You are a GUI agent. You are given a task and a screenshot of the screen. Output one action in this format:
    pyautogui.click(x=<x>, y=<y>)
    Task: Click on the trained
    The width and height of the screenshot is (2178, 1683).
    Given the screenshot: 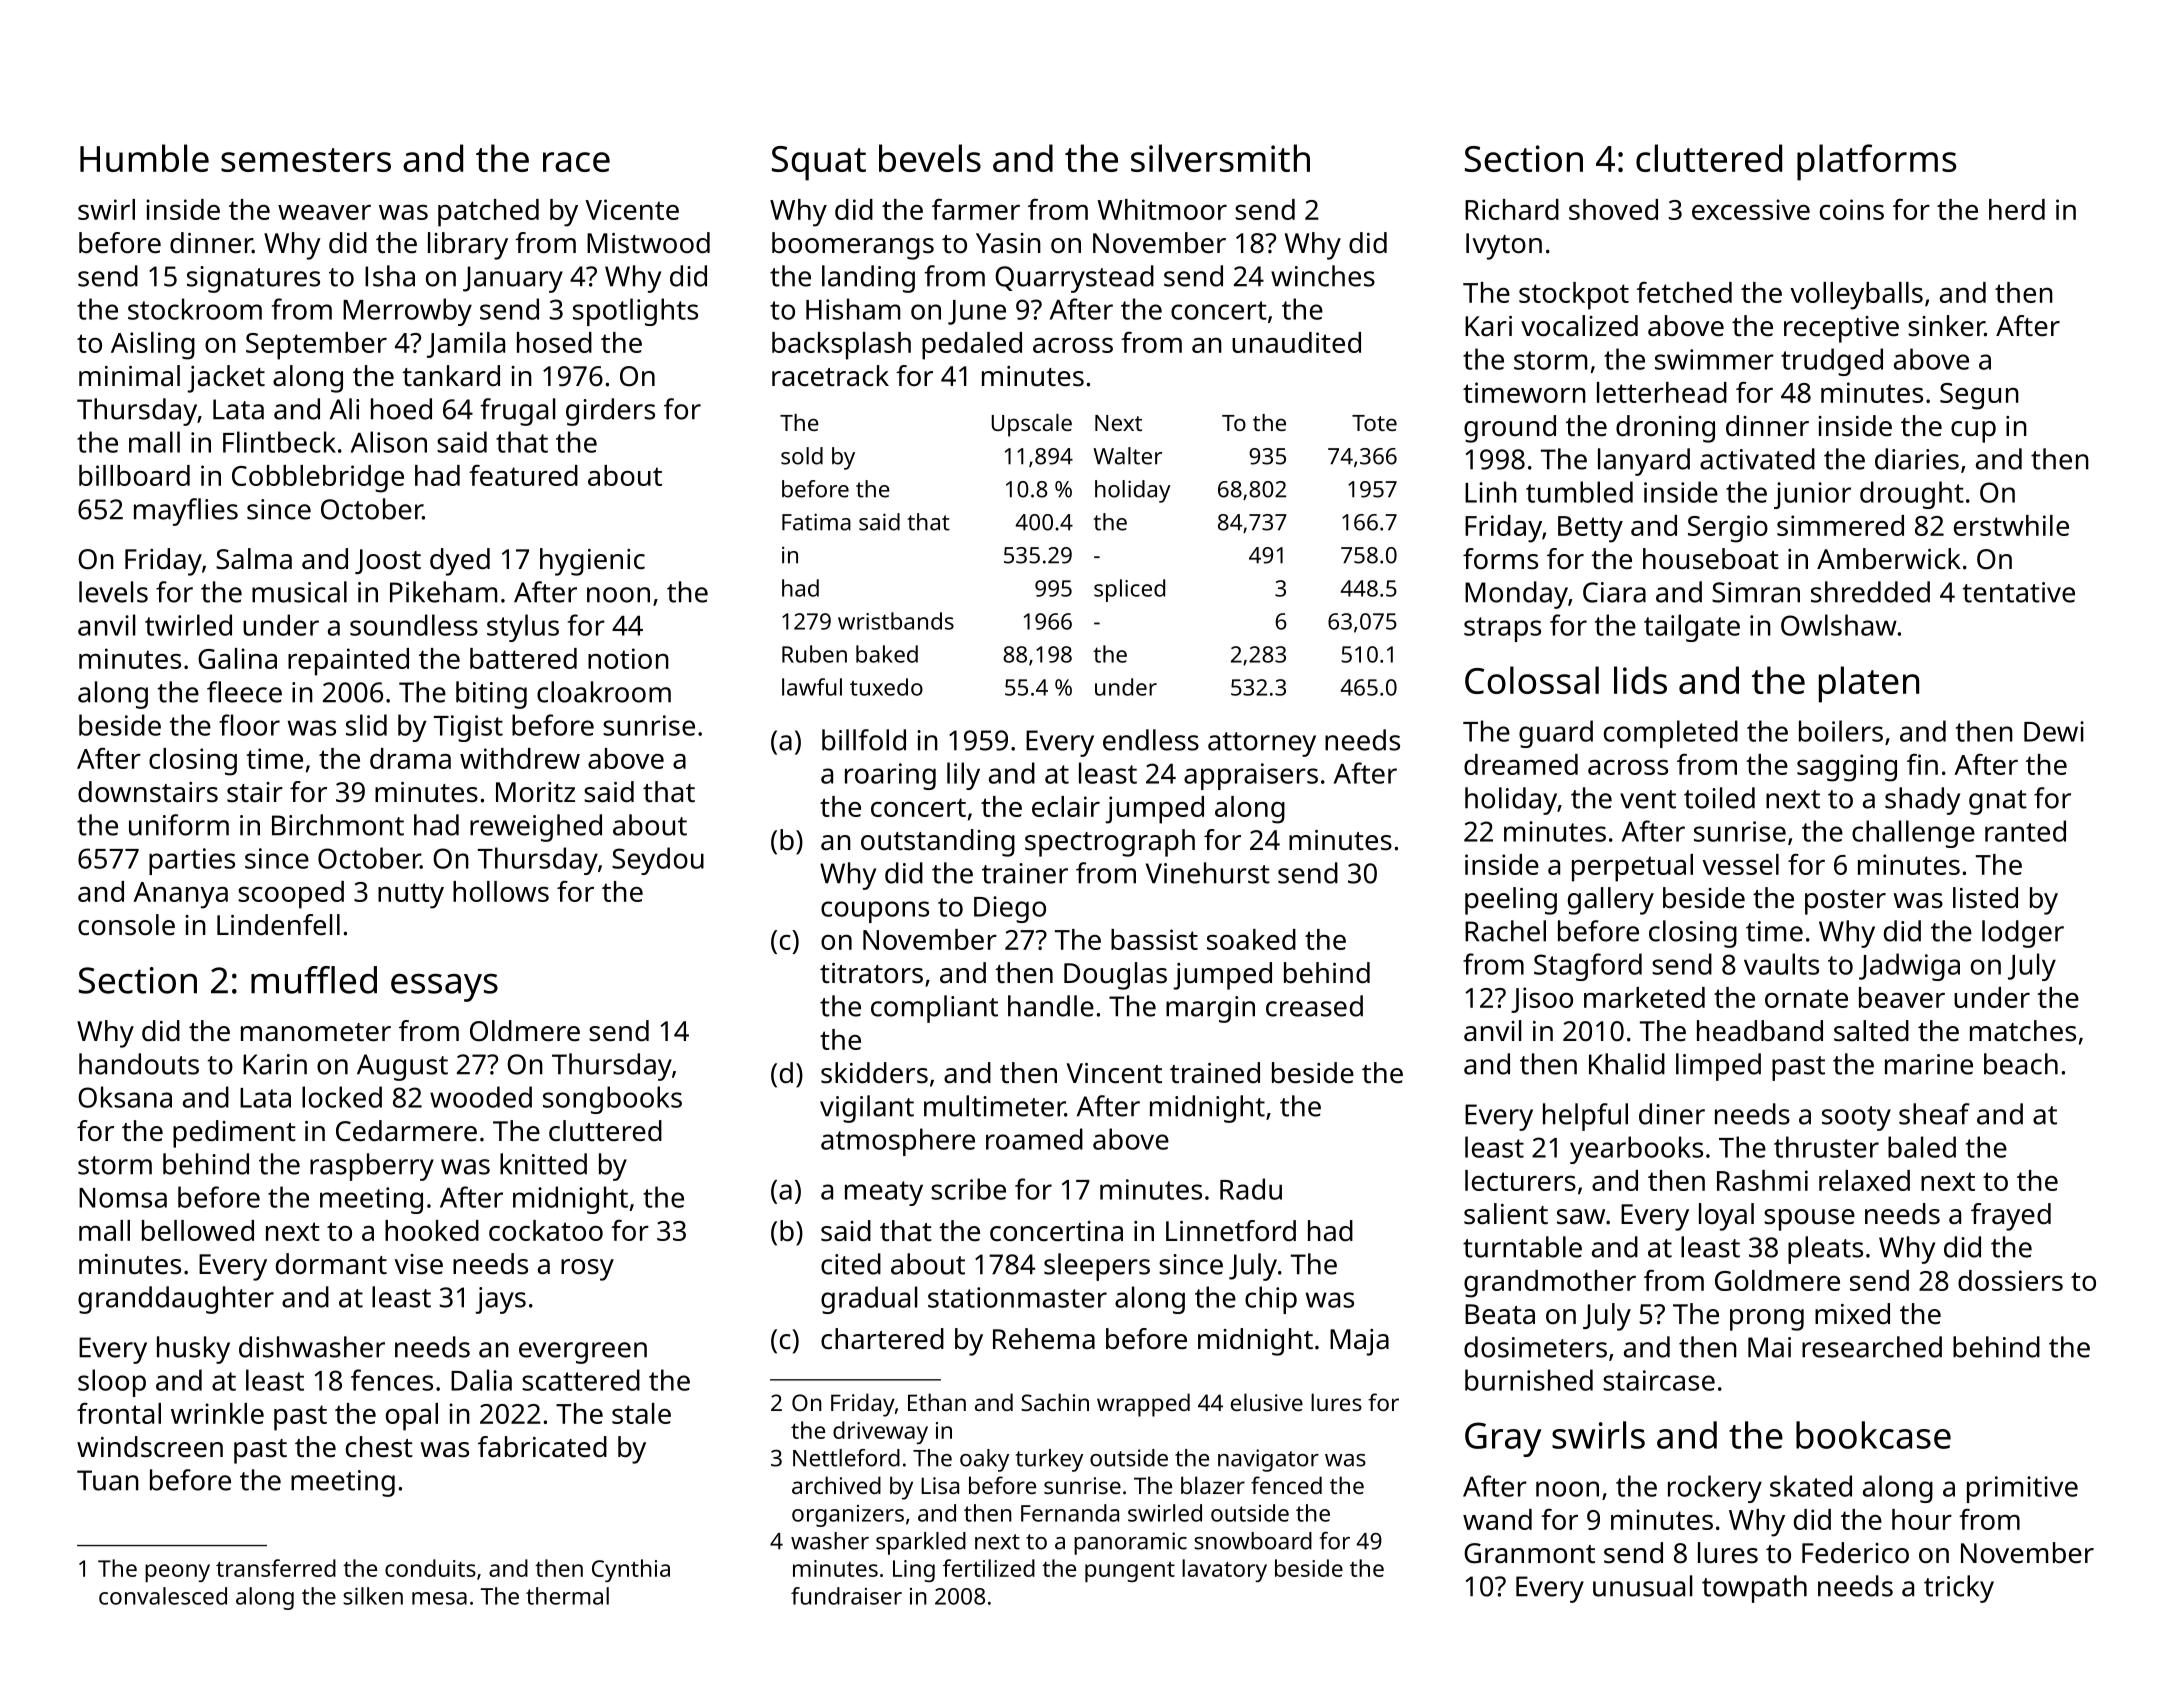 What is the action you would take?
    pyautogui.click(x=1215, y=1073)
